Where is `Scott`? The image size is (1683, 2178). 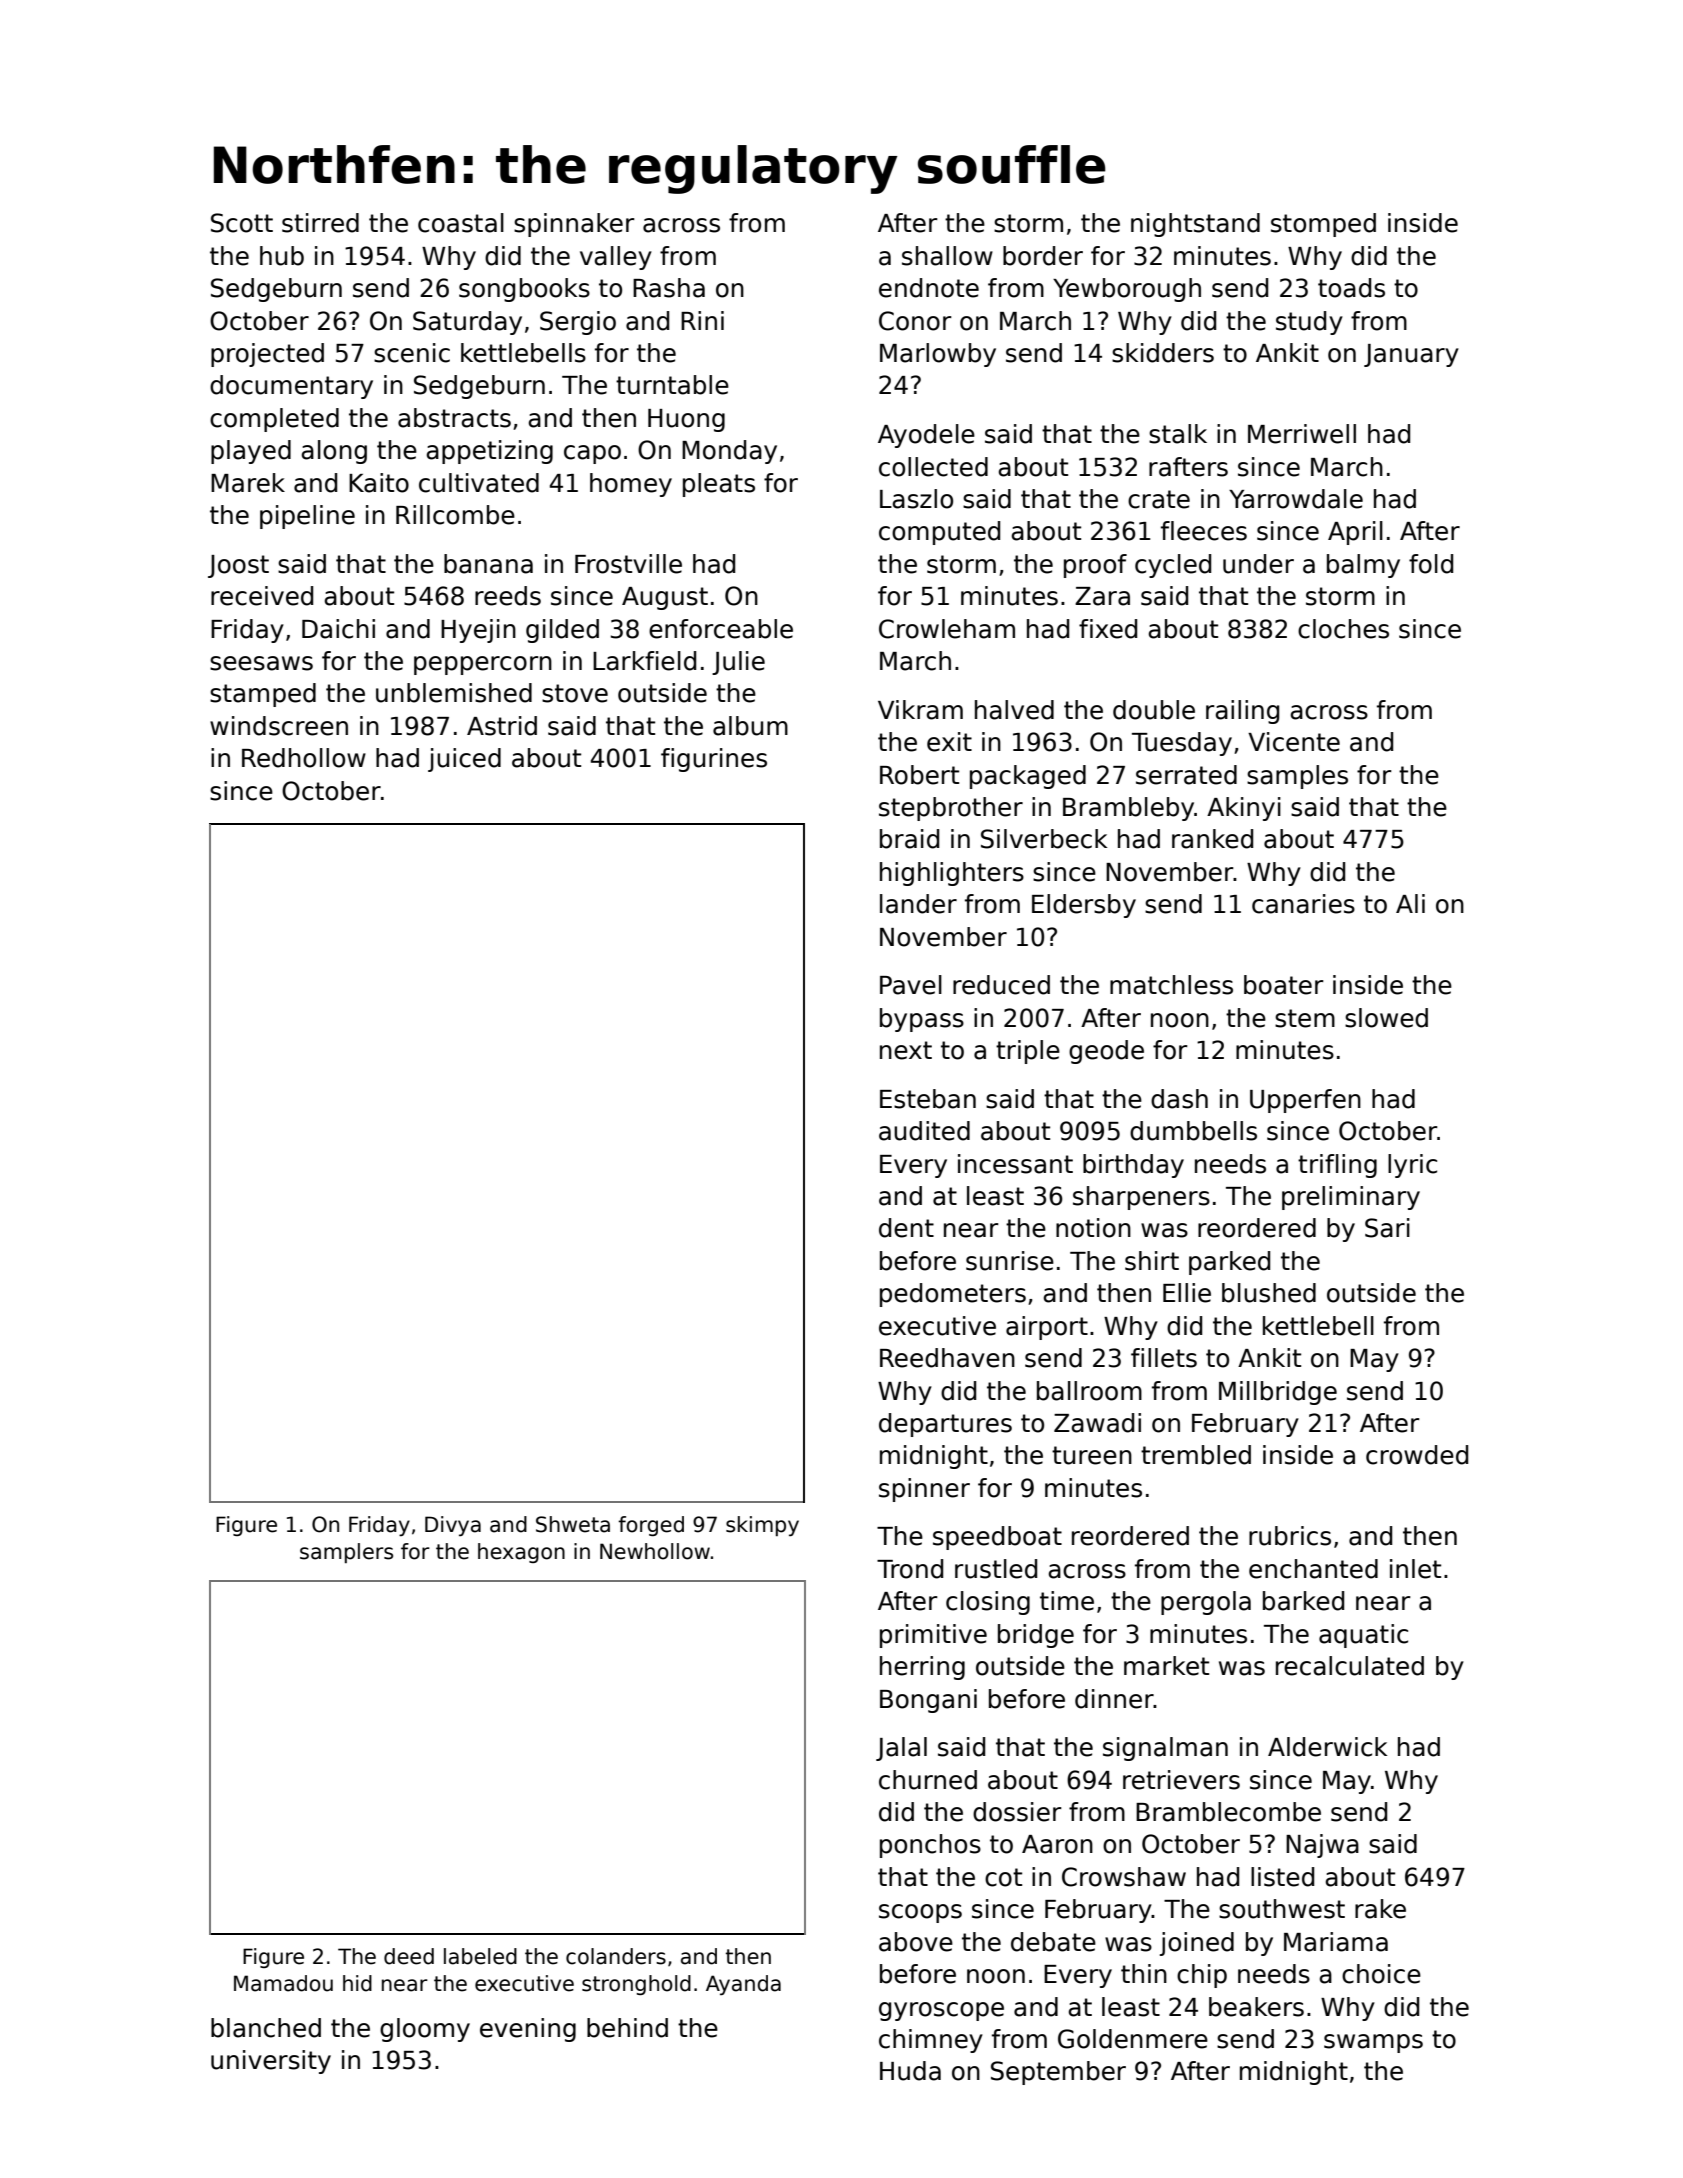
Scott is located at coordinates (242, 223).
